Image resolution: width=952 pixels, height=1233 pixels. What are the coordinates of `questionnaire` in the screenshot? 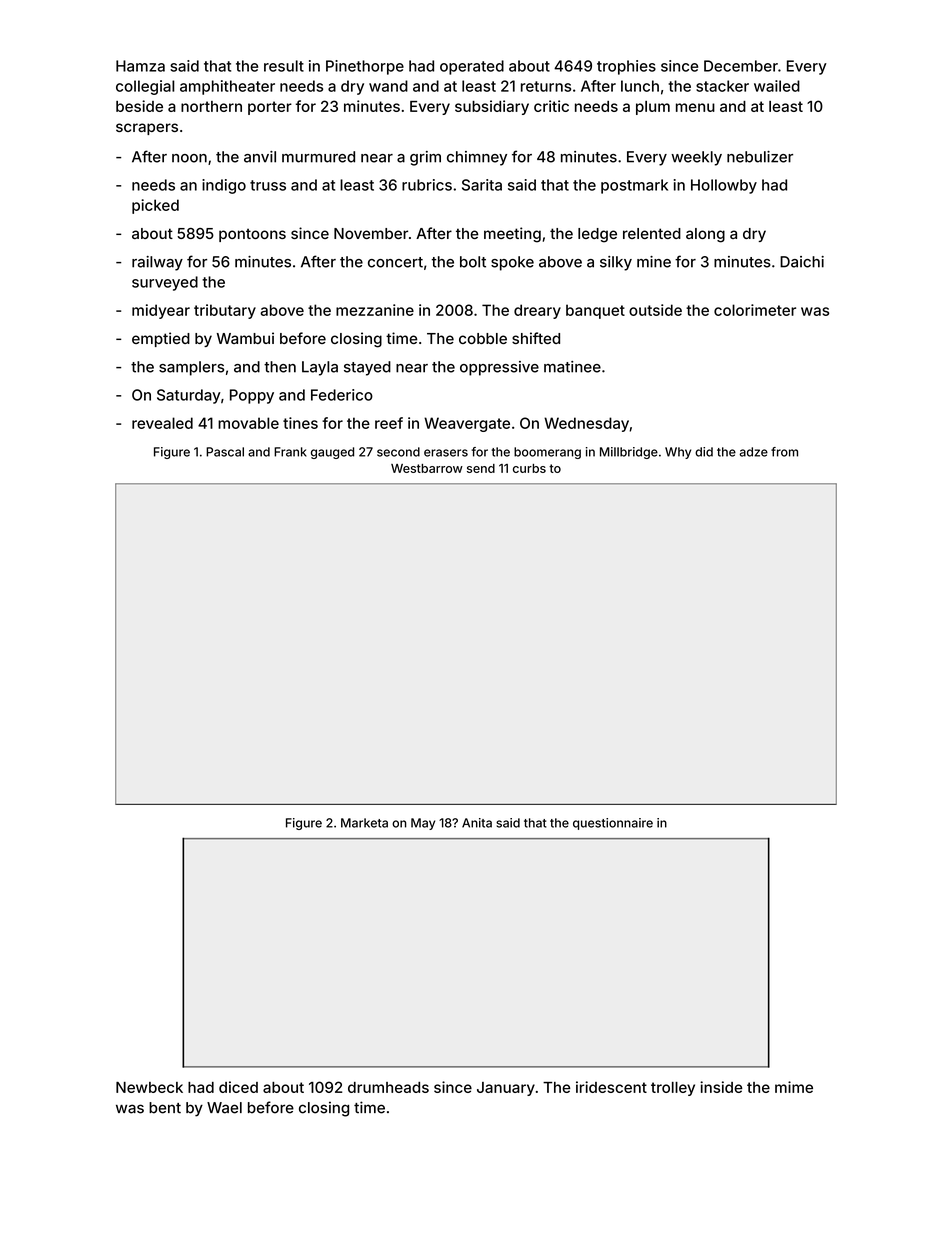 It's located at (613, 824).
